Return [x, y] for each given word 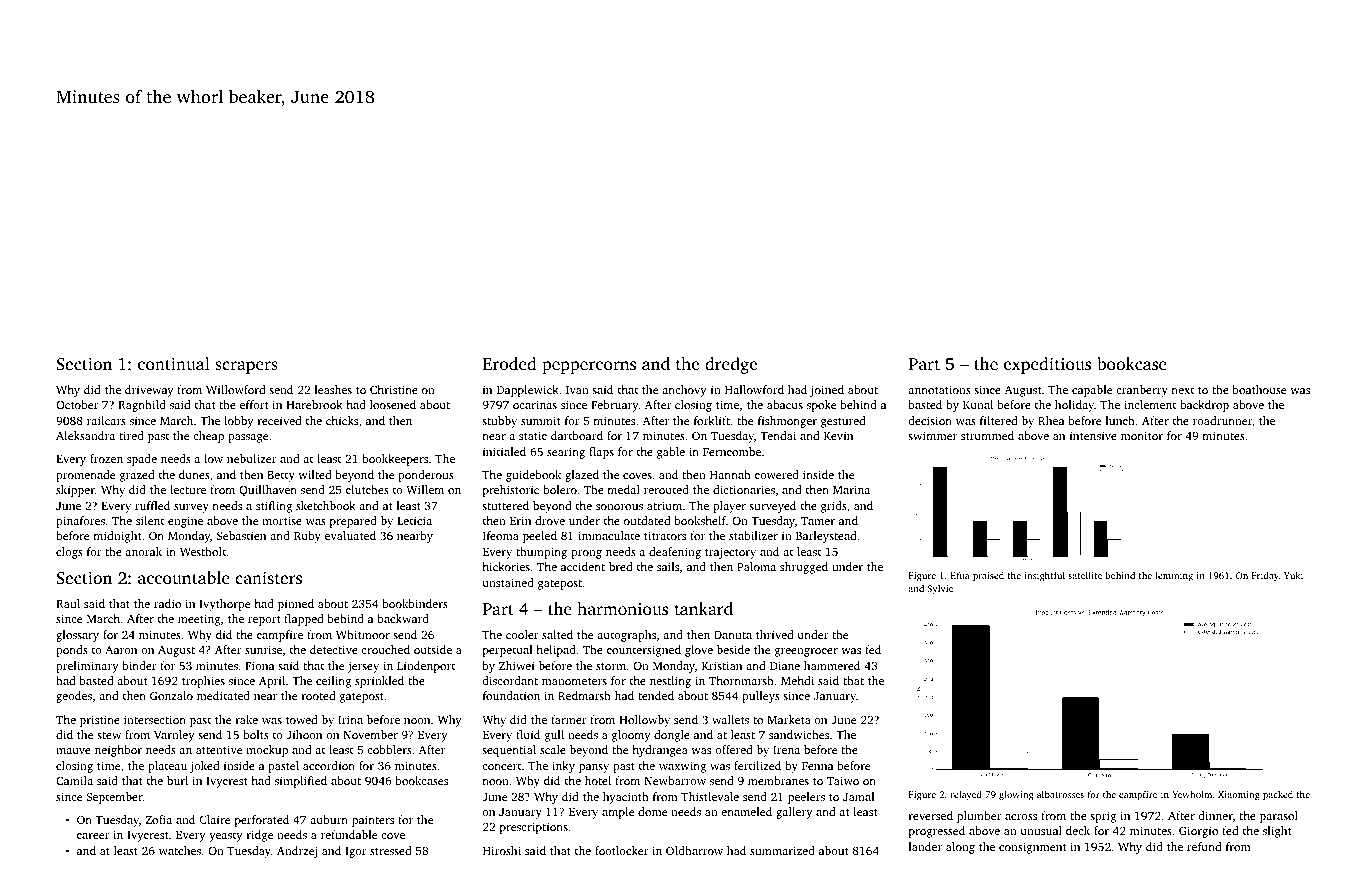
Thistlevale [710, 796]
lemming [1174, 576]
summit [541, 420]
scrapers [246, 367]
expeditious [1047, 365]
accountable [184, 577]
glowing [1016, 795]
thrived [774, 634]
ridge [260, 836]
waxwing [682, 767]
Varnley [174, 736]
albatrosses [1060, 794]
